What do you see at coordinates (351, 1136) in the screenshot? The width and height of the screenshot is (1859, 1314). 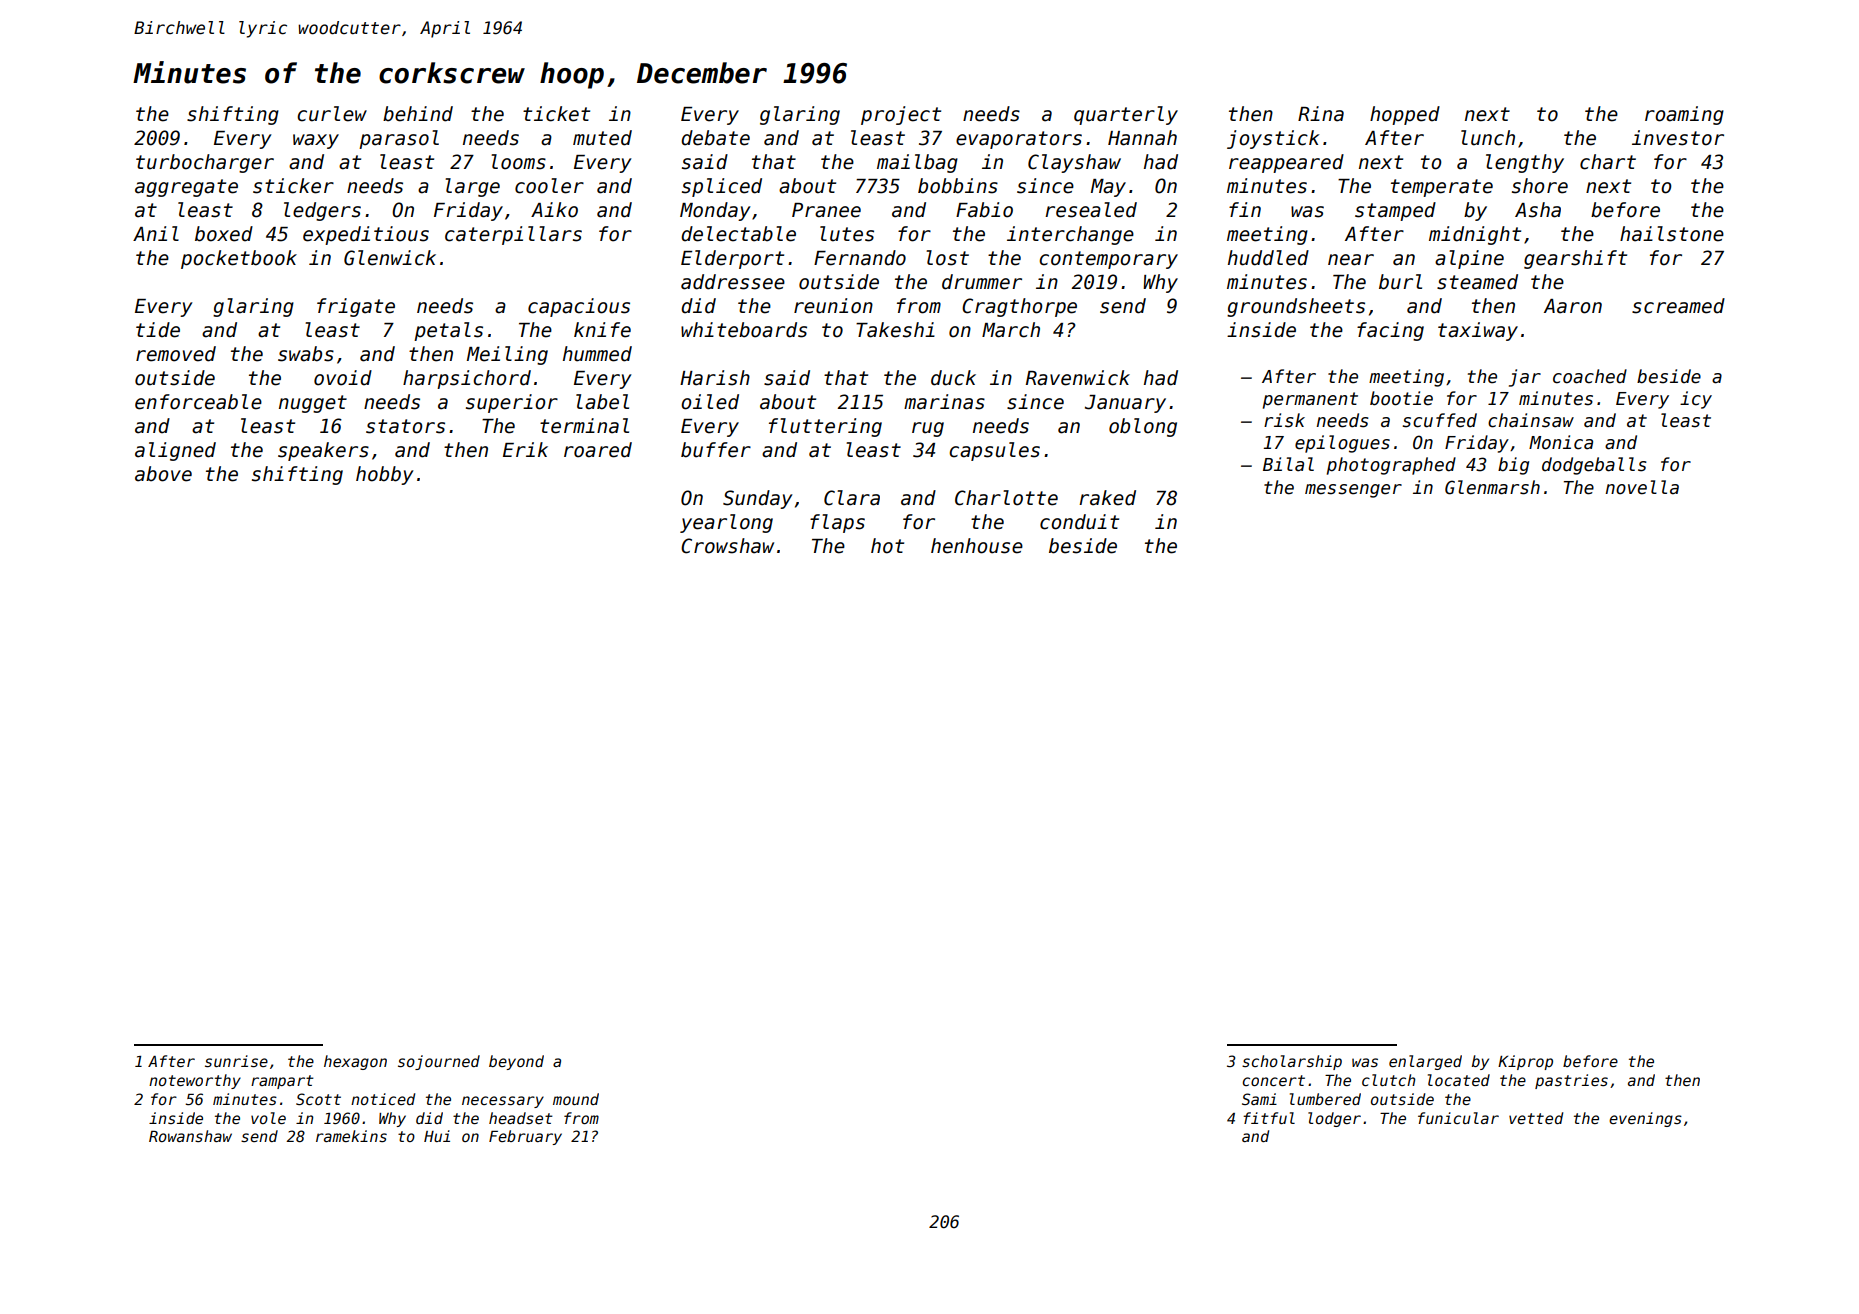 I see `ramekins` at bounding box center [351, 1136].
